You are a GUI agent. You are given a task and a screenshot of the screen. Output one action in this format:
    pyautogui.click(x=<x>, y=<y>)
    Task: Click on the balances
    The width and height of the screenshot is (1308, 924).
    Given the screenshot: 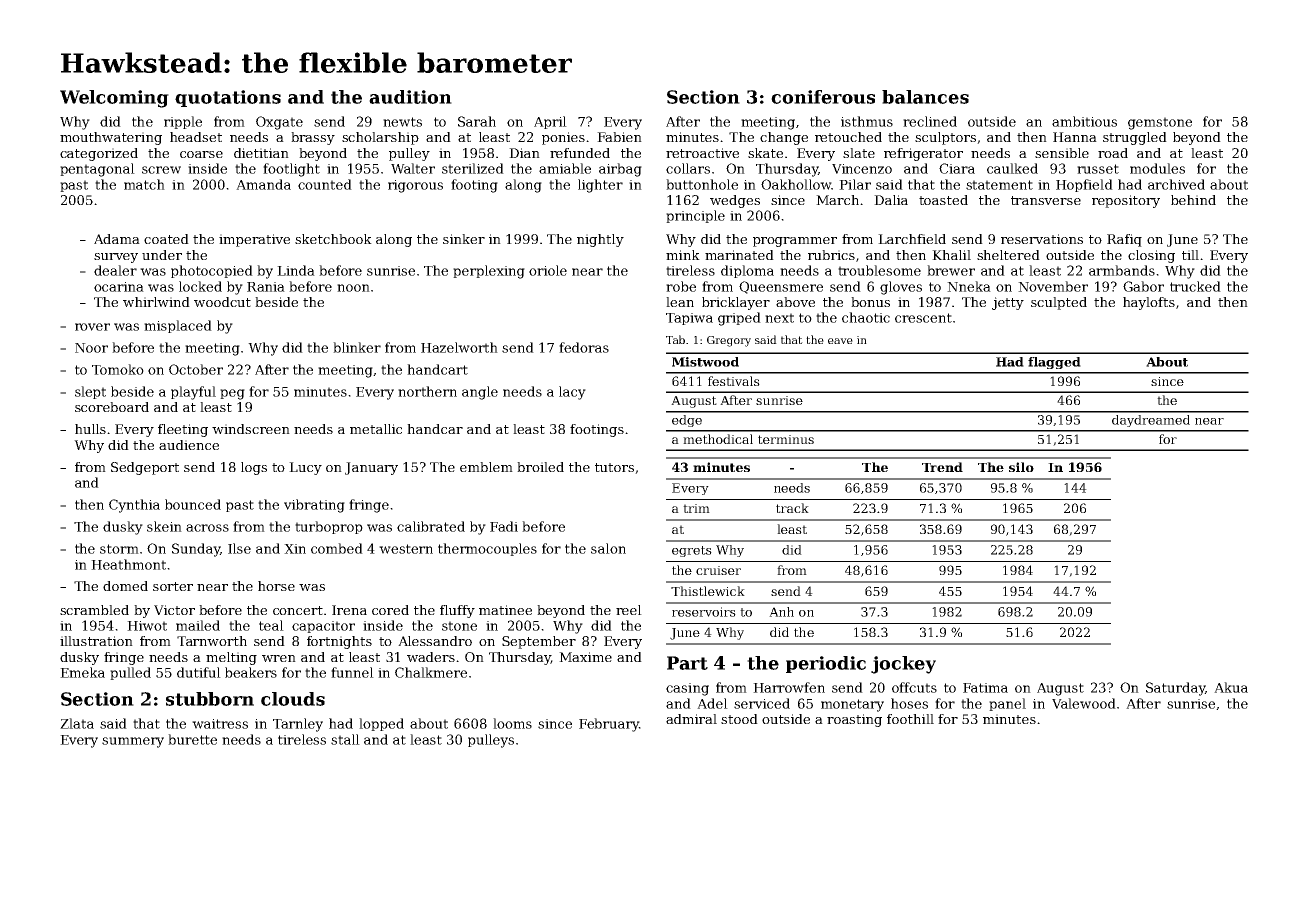 What is the action you would take?
    pyautogui.click(x=925, y=97)
